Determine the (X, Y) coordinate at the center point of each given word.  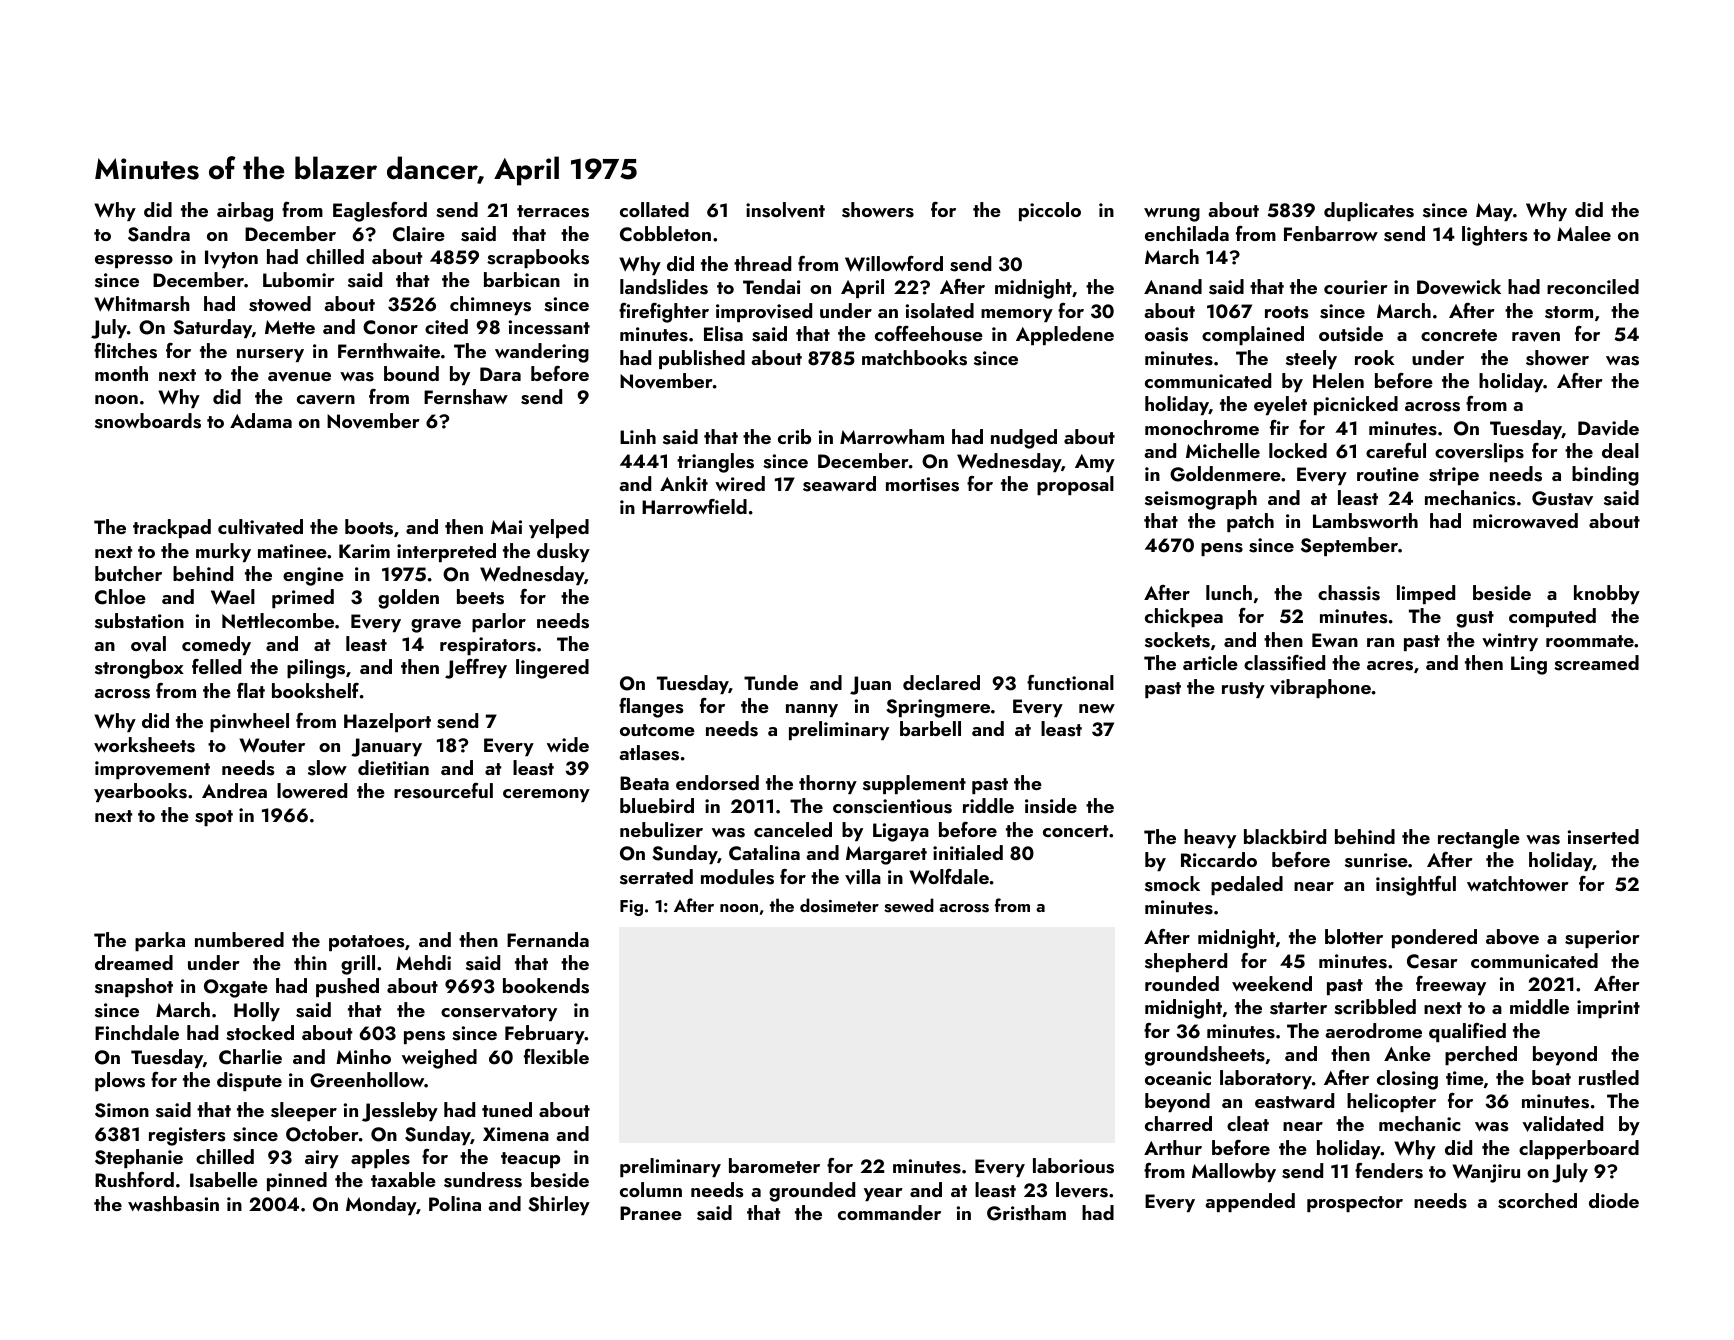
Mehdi (423, 962)
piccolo (1050, 211)
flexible (556, 1056)
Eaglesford (380, 212)
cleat (1248, 1123)
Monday (381, 1205)
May (1494, 212)
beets (480, 597)
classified (1284, 663)
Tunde (771, 682)
